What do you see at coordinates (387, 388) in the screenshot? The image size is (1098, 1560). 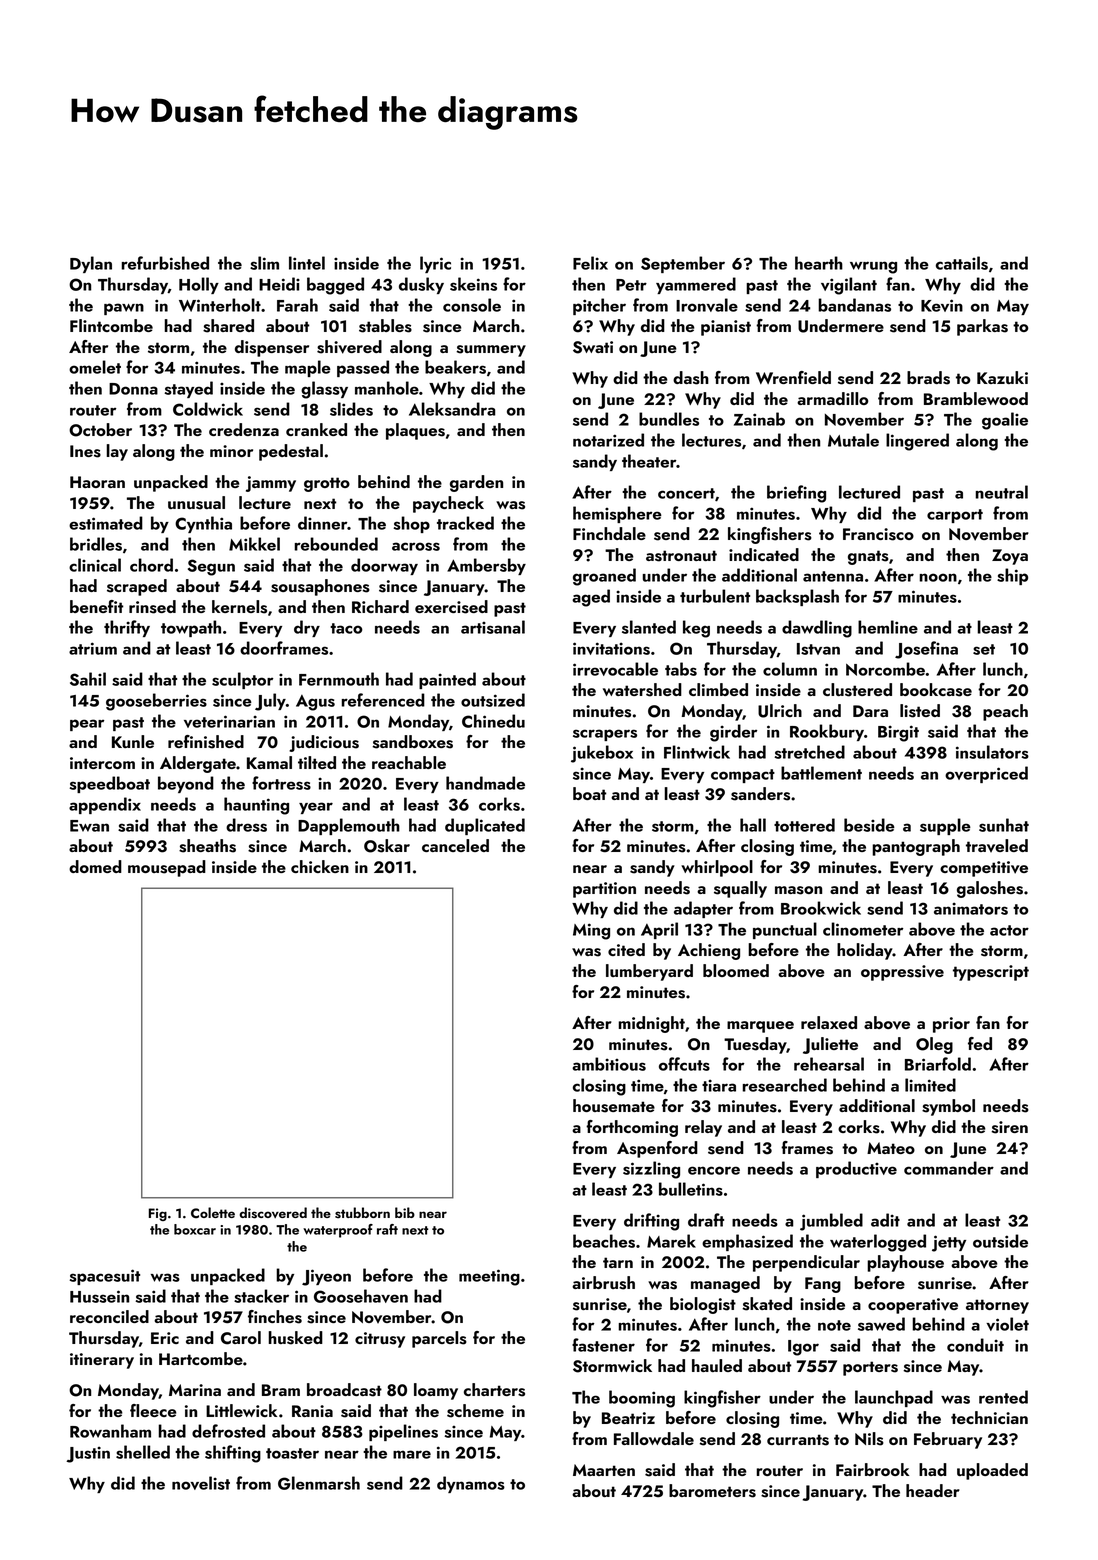 I see `manhole` at bounding box center [387, 388].
